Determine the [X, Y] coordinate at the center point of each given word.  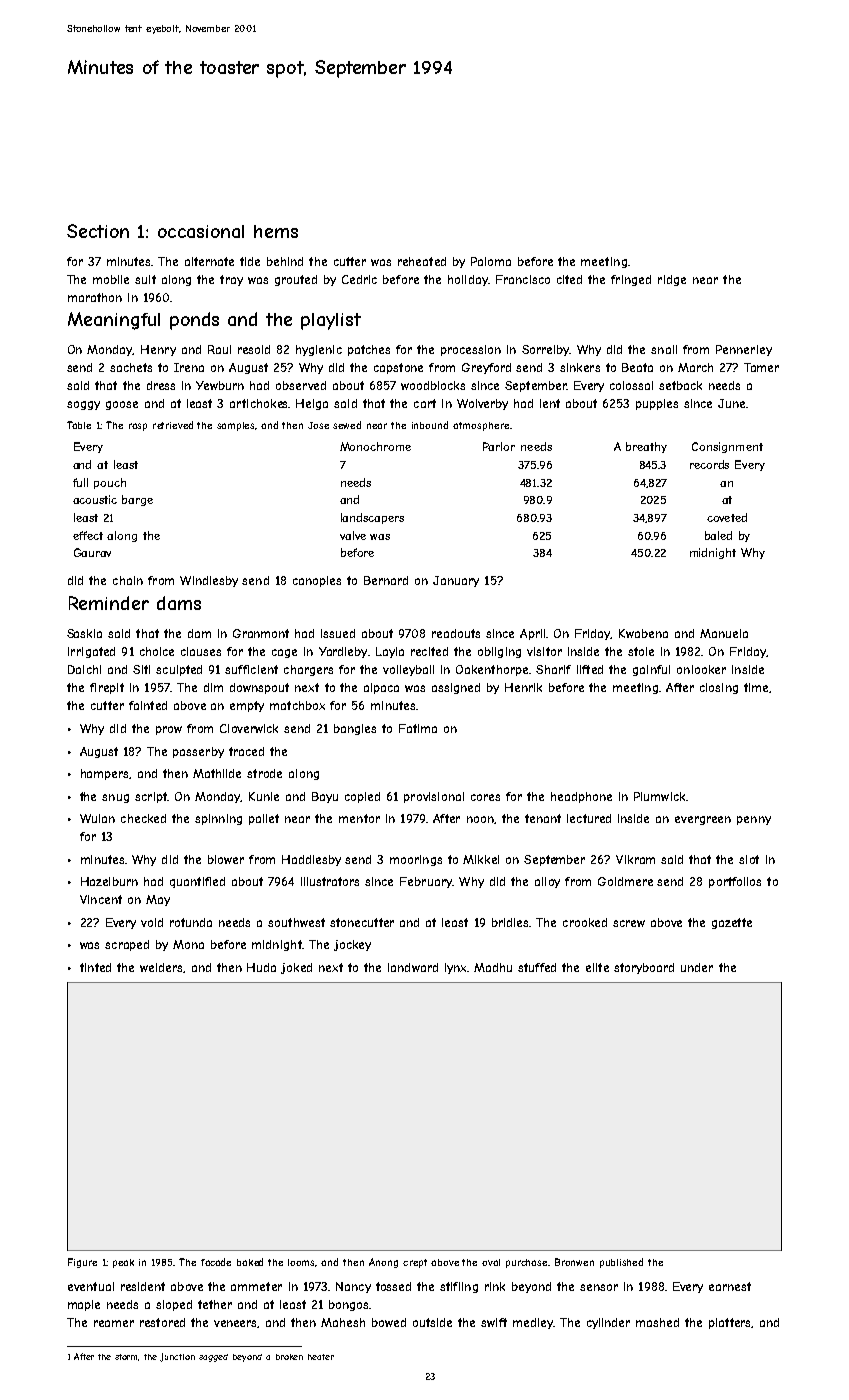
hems [276, 231]
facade [216, 1262]
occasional [201, 231]
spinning [218, 819]
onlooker [701, 669]
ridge [672, 280]
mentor [359, 818]
